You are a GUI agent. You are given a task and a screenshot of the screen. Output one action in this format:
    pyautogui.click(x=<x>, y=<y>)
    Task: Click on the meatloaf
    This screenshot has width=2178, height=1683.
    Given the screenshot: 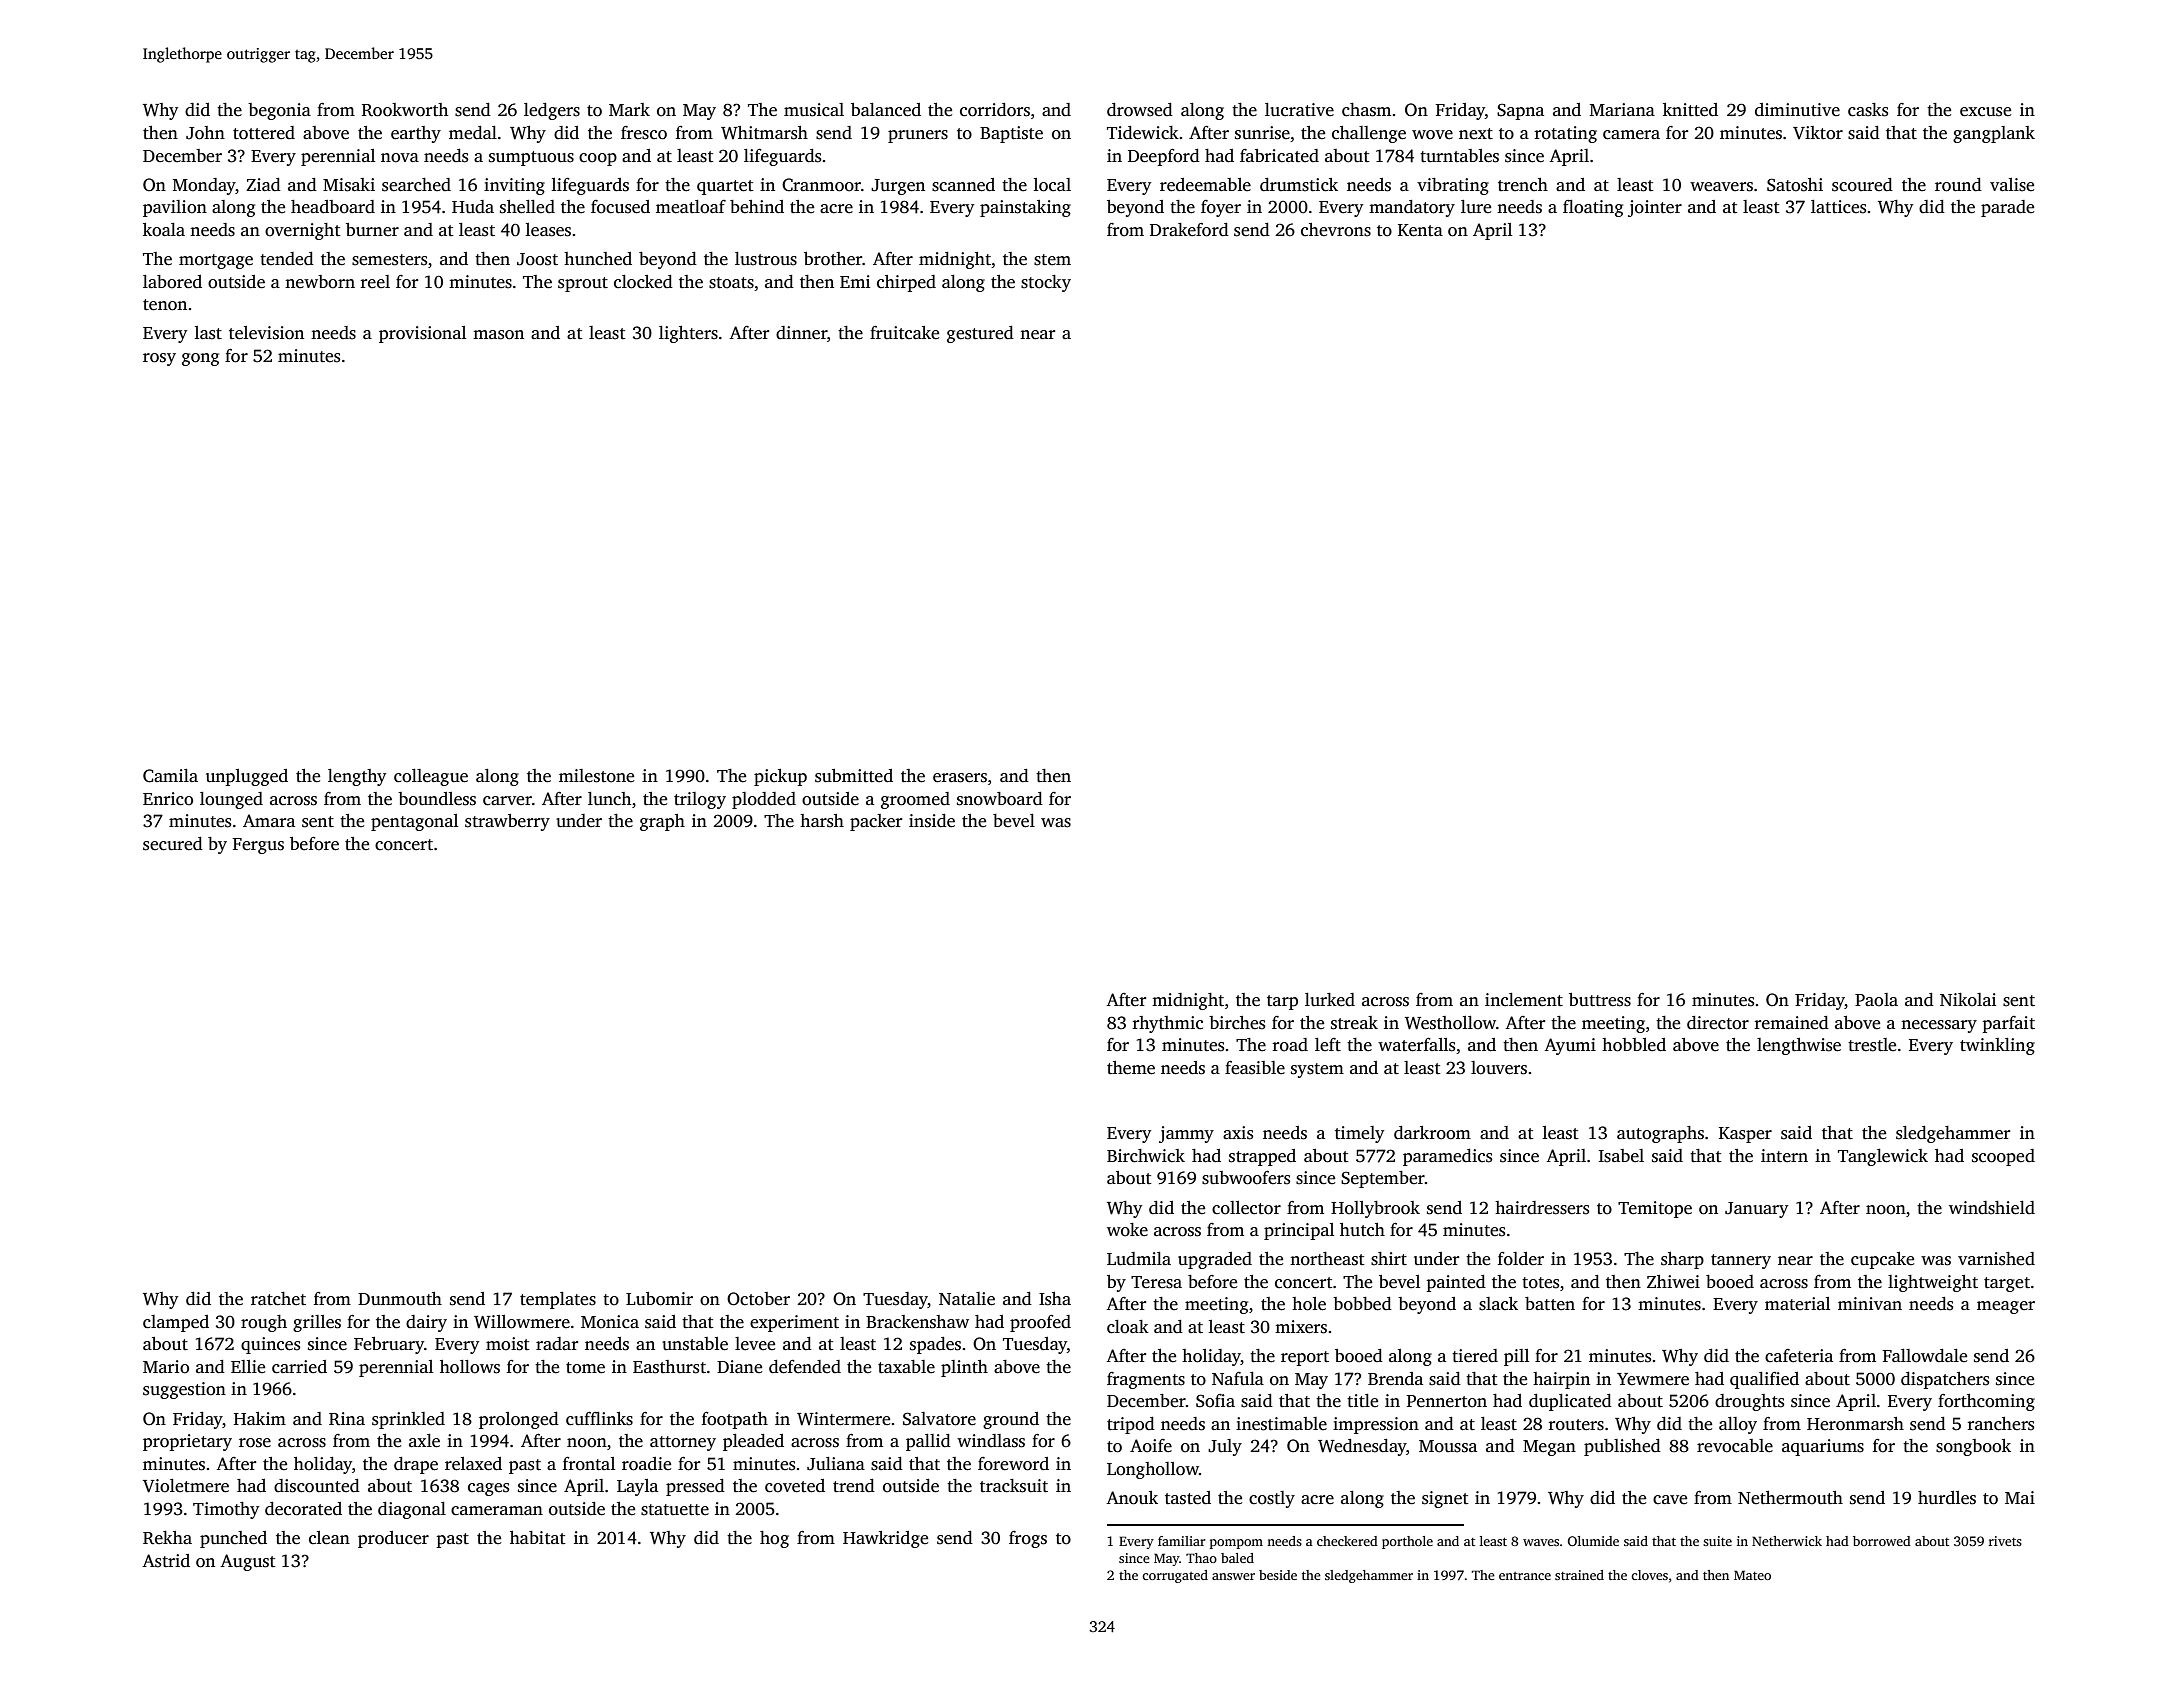 What is the action you would take?
    pyautogui.click(x=691, y=207)
